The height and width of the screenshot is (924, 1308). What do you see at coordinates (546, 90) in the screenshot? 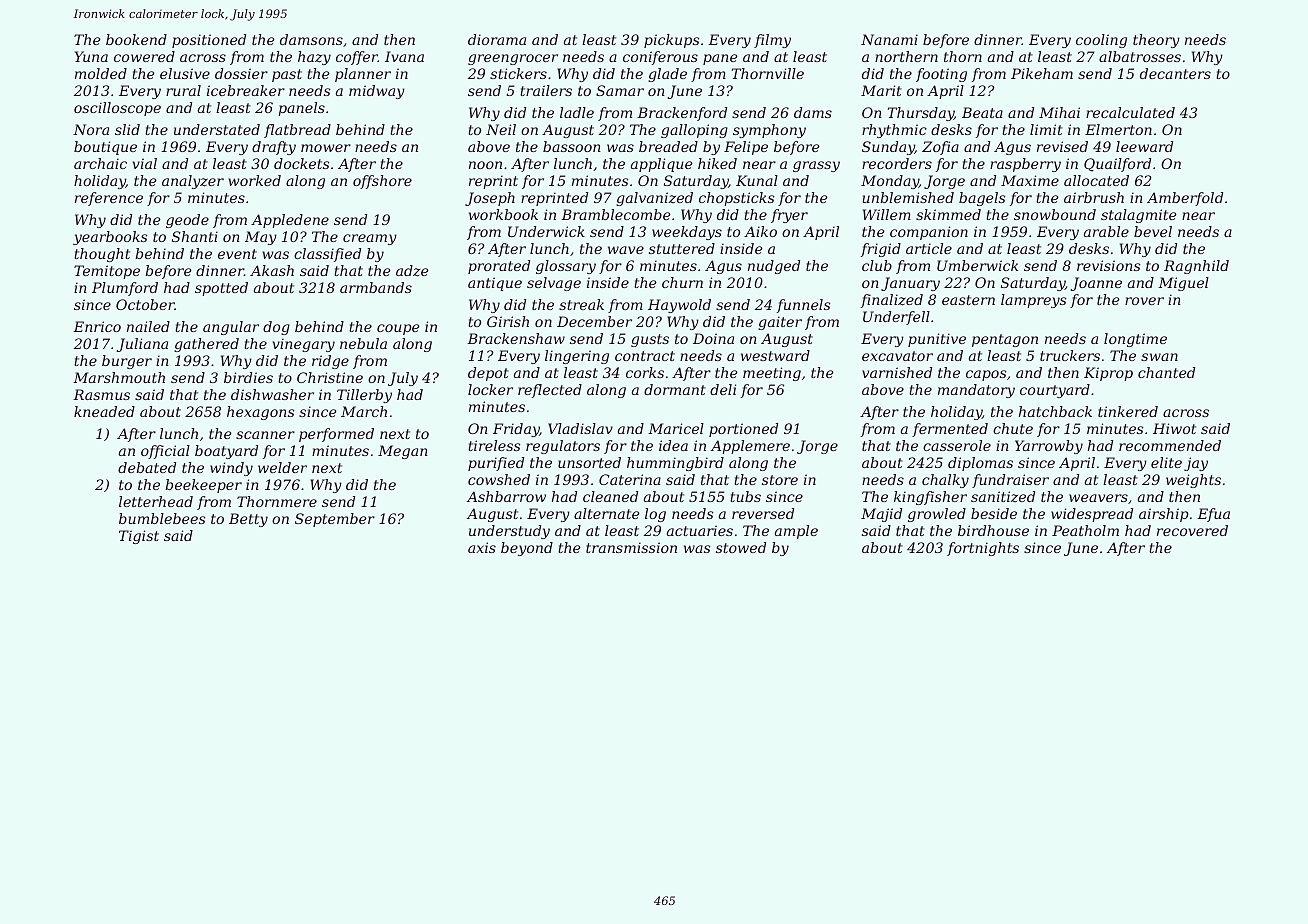
I see `trailers` at bounding box center [546, 90].
